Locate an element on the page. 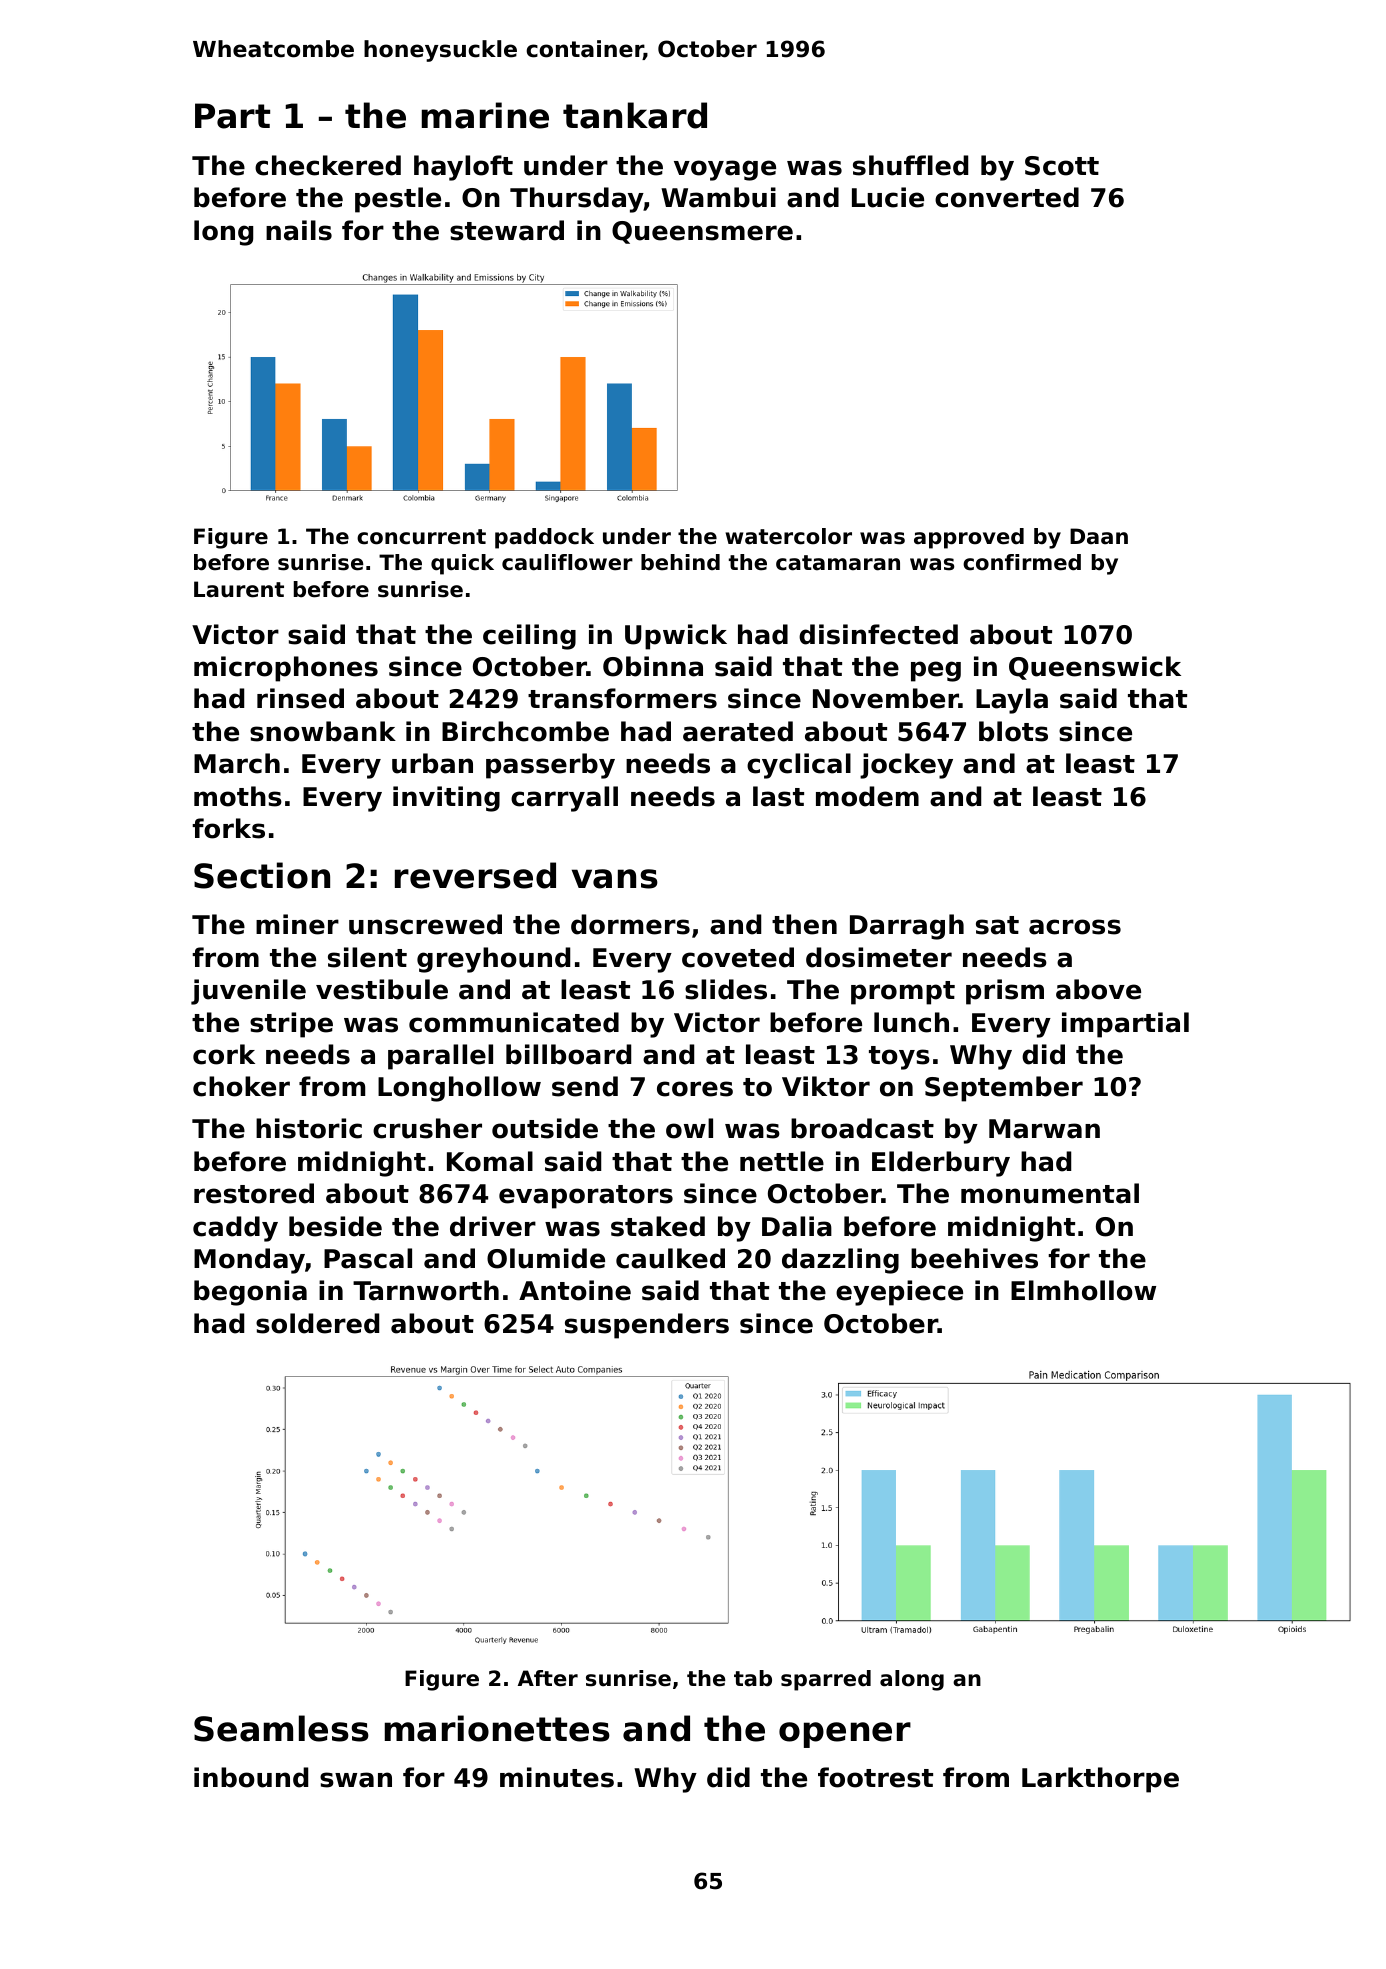 The height and width of the page is (1969, 1386). Larkthorpe is located at coordinates (1100, 1780).
